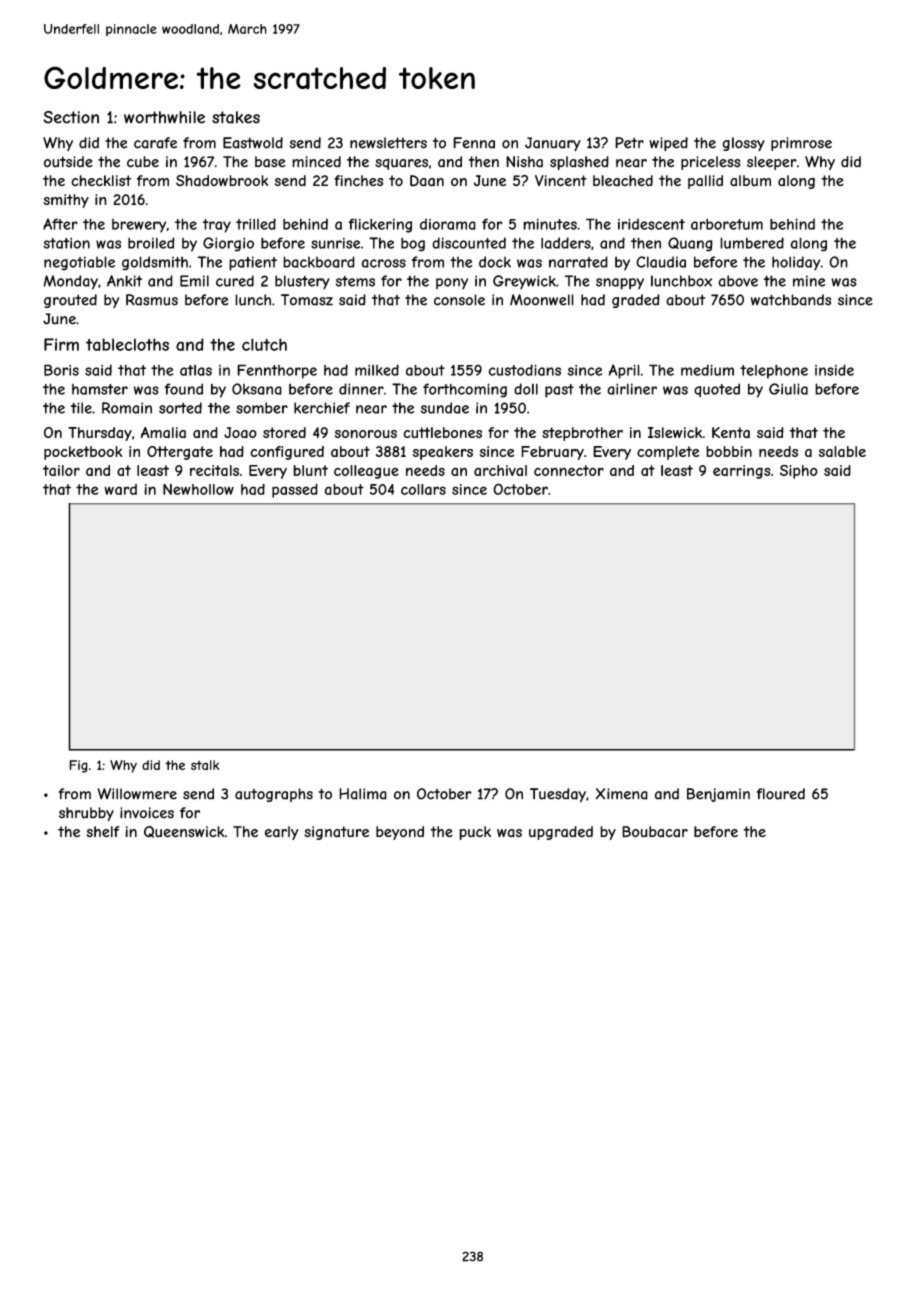 The height and width of the screenshot is (1308, 924). Describe the element at coordinates (780, 794) in the screenshot. I see `floured` at that location.
